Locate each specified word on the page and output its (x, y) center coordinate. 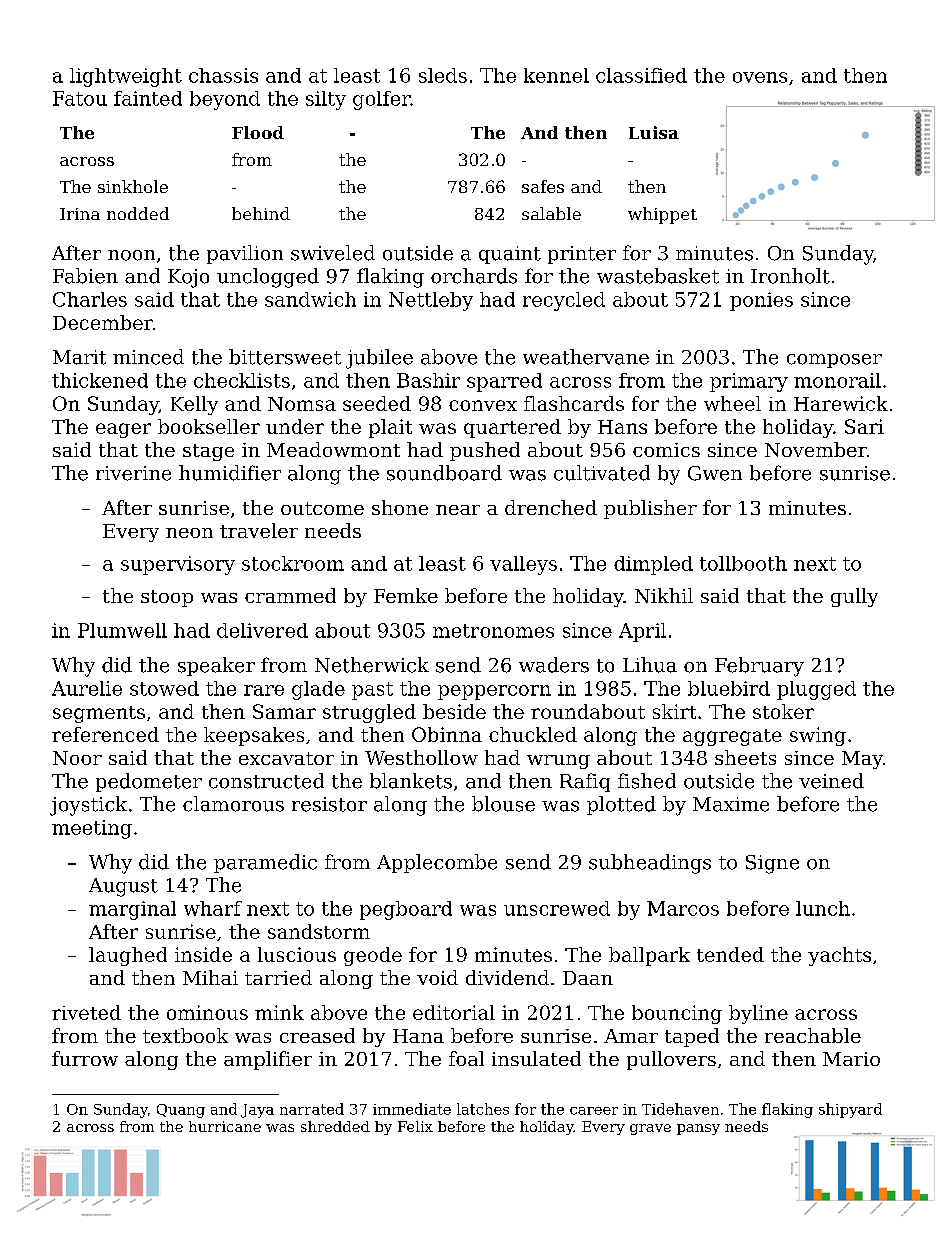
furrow (85, 1058)
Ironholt (790, 276)
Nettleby (431, 301)
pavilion (245, 254)
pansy (698, 1129)
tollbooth (743, 563)
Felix (415, 1126)
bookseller (209, 426)
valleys (523, 565)
